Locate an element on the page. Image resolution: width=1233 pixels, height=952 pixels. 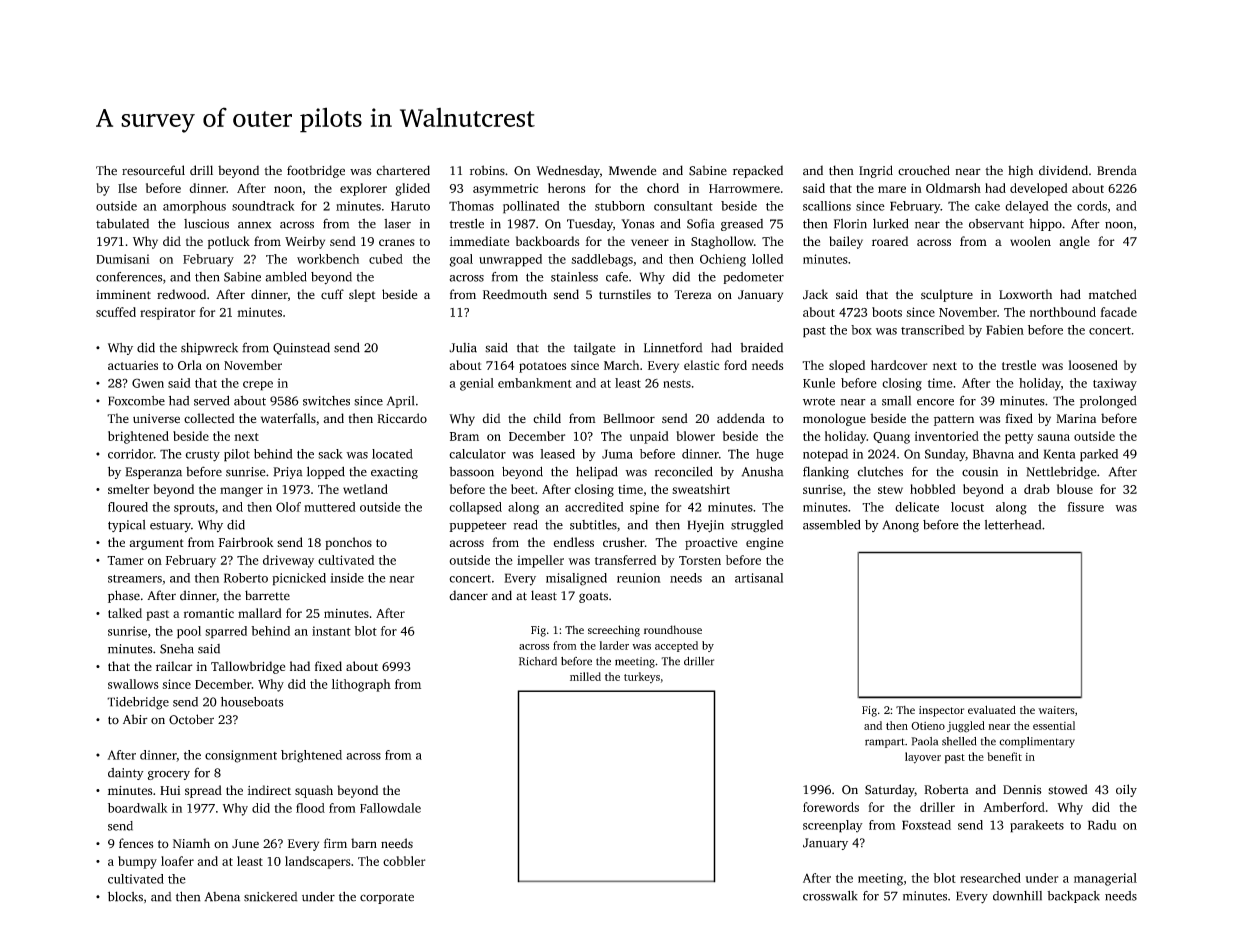
cobbler is located at coordinates (404, 861).
